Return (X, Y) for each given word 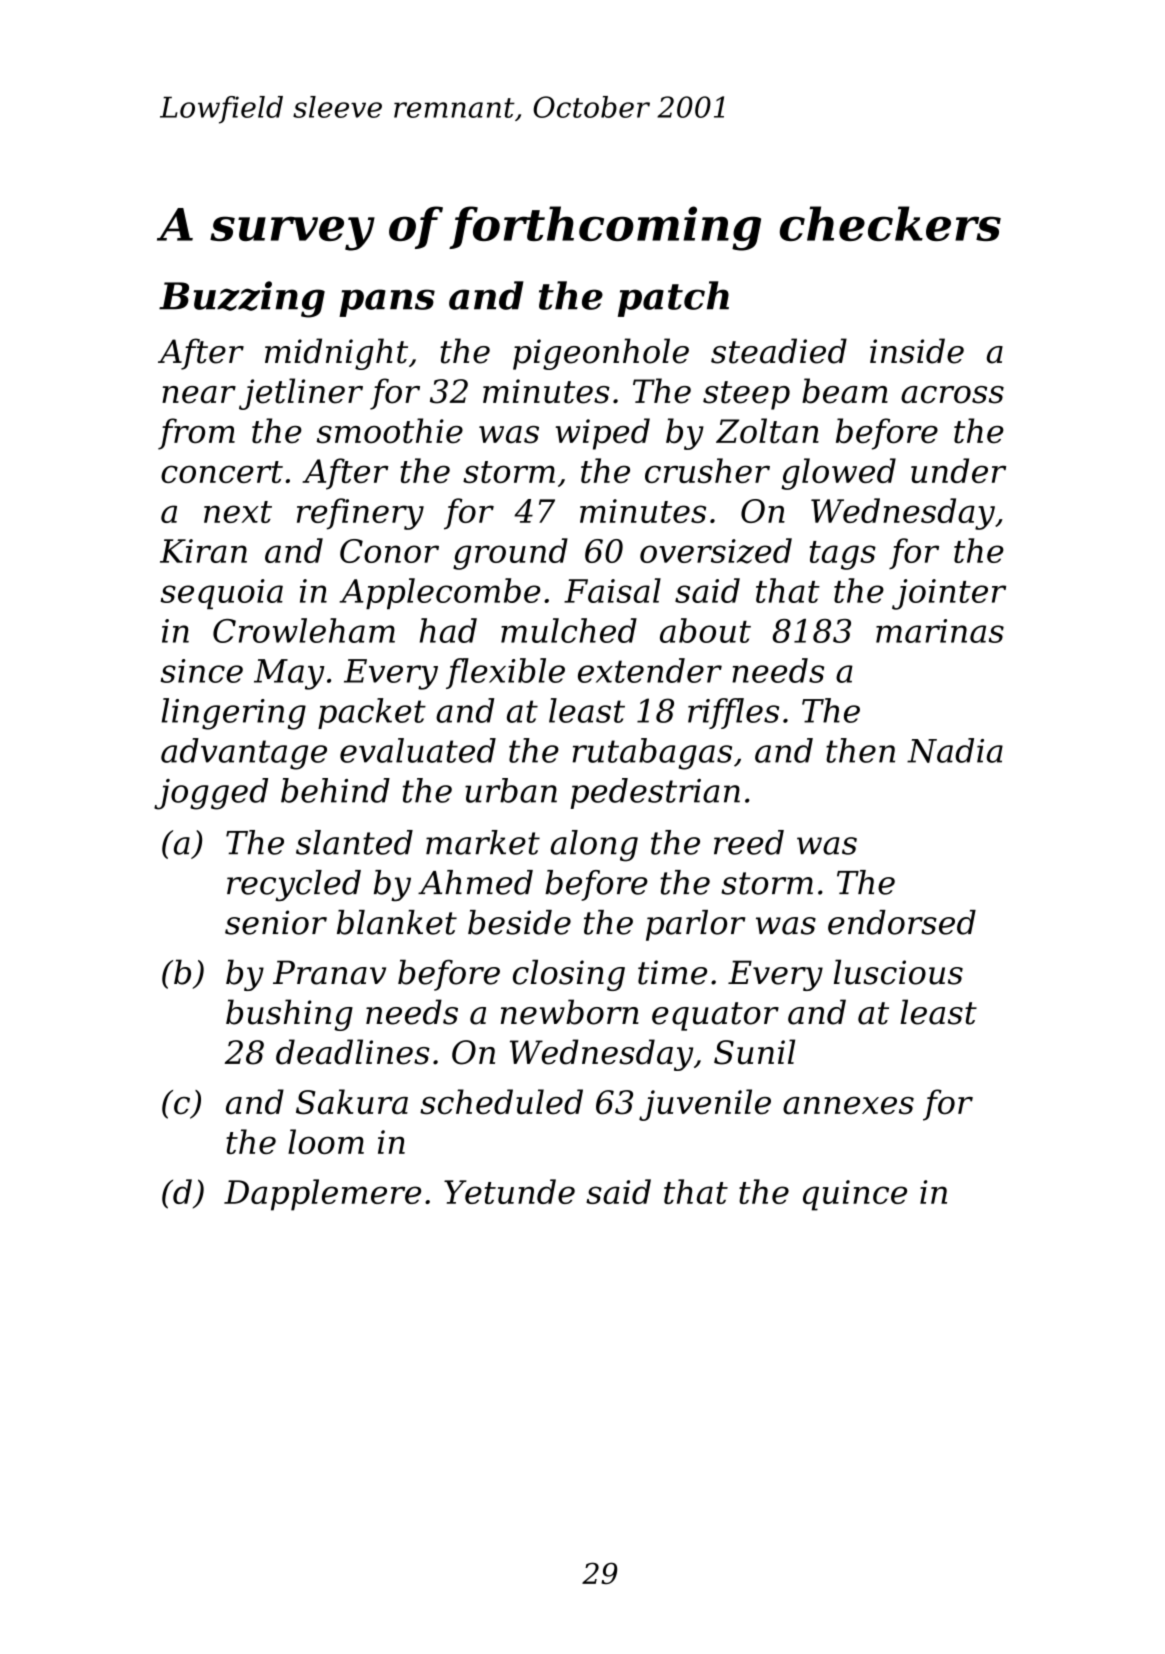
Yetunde (509, 1191)
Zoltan (767, 431)
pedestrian (655, 793)
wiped (602, 434)
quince (855, 1195)
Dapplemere (322, 1195)
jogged (211, 794)
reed (749, 842)
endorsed (902, 922)
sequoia (222, 594)
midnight (336, 354)
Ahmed (475, 882)
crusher (707, 470)
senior (276, 922)
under (958, 470)
